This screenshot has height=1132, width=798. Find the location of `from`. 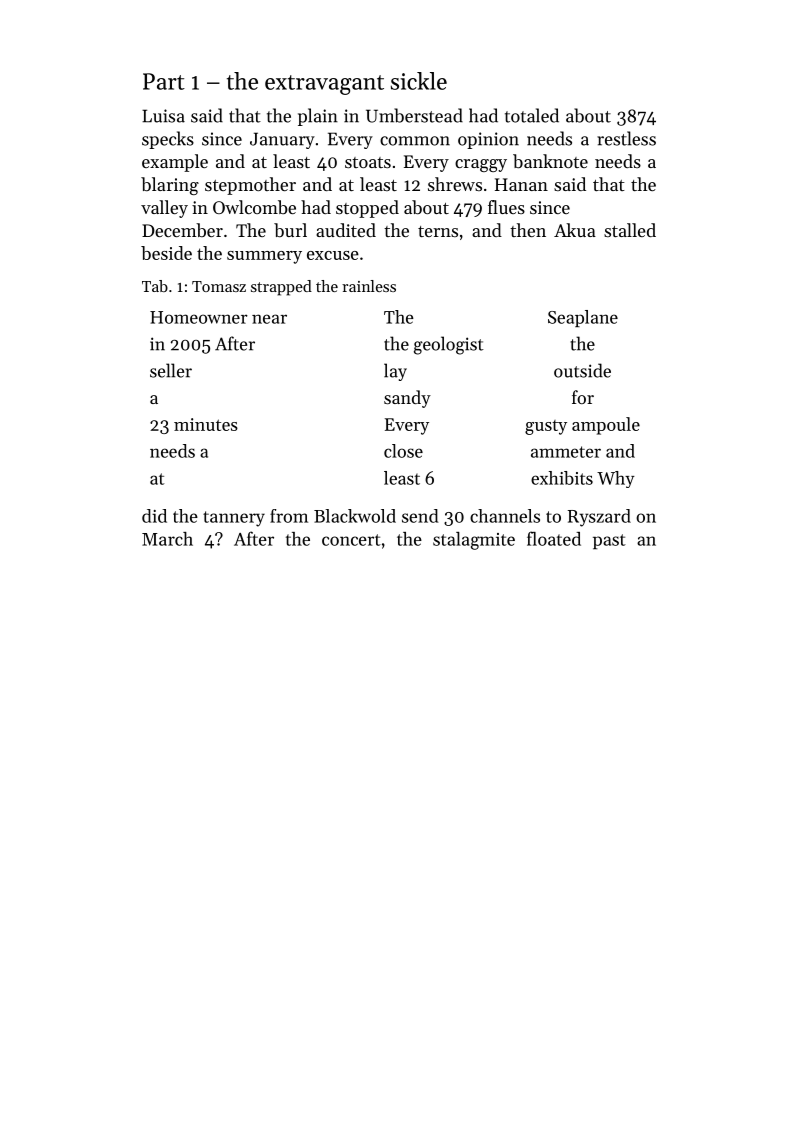

from is located at coordinates (289, 516).
